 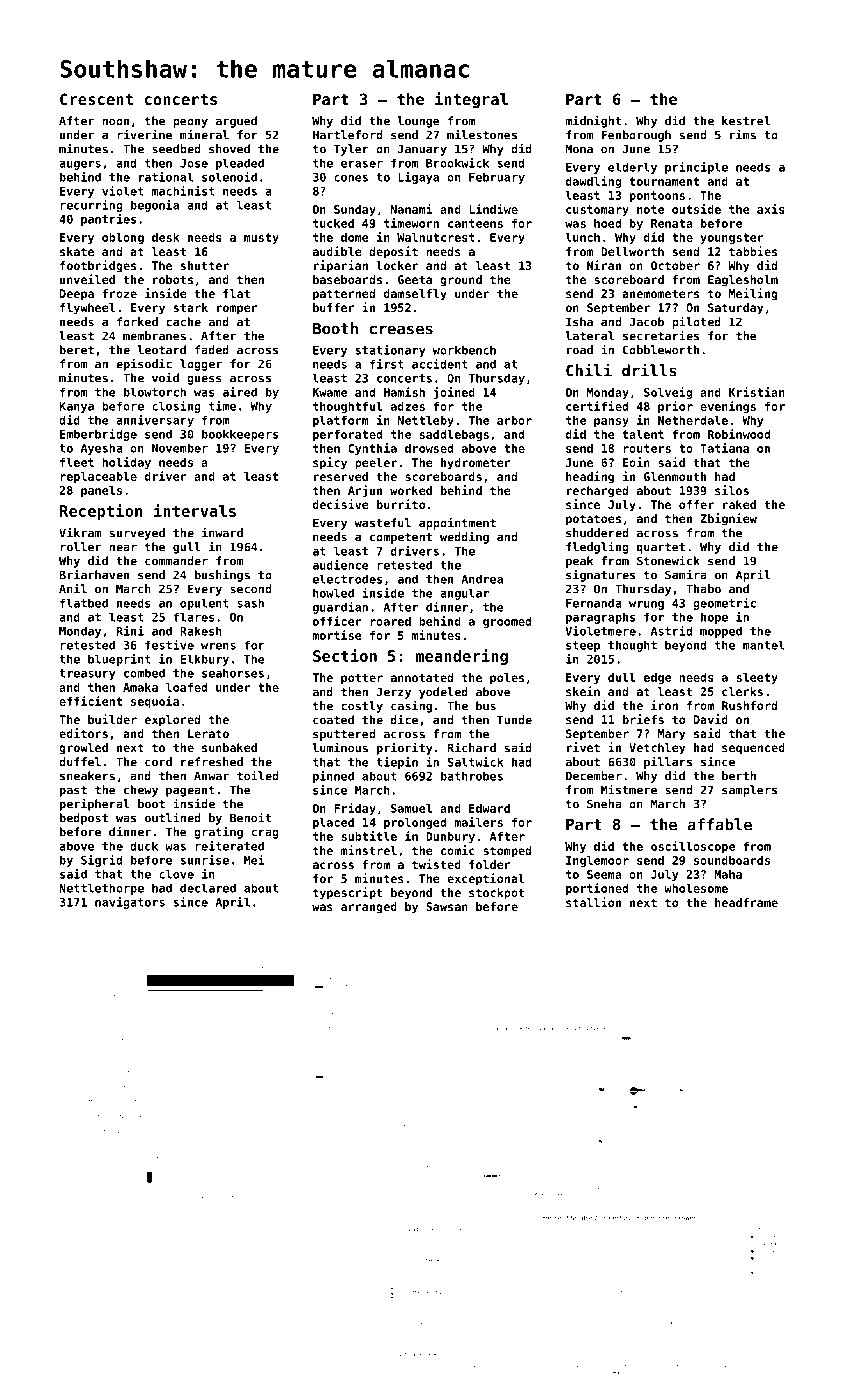 What do you see at coordinates (749, 791) in the document?
I see `samplers` at bounding box center [749, 791].
